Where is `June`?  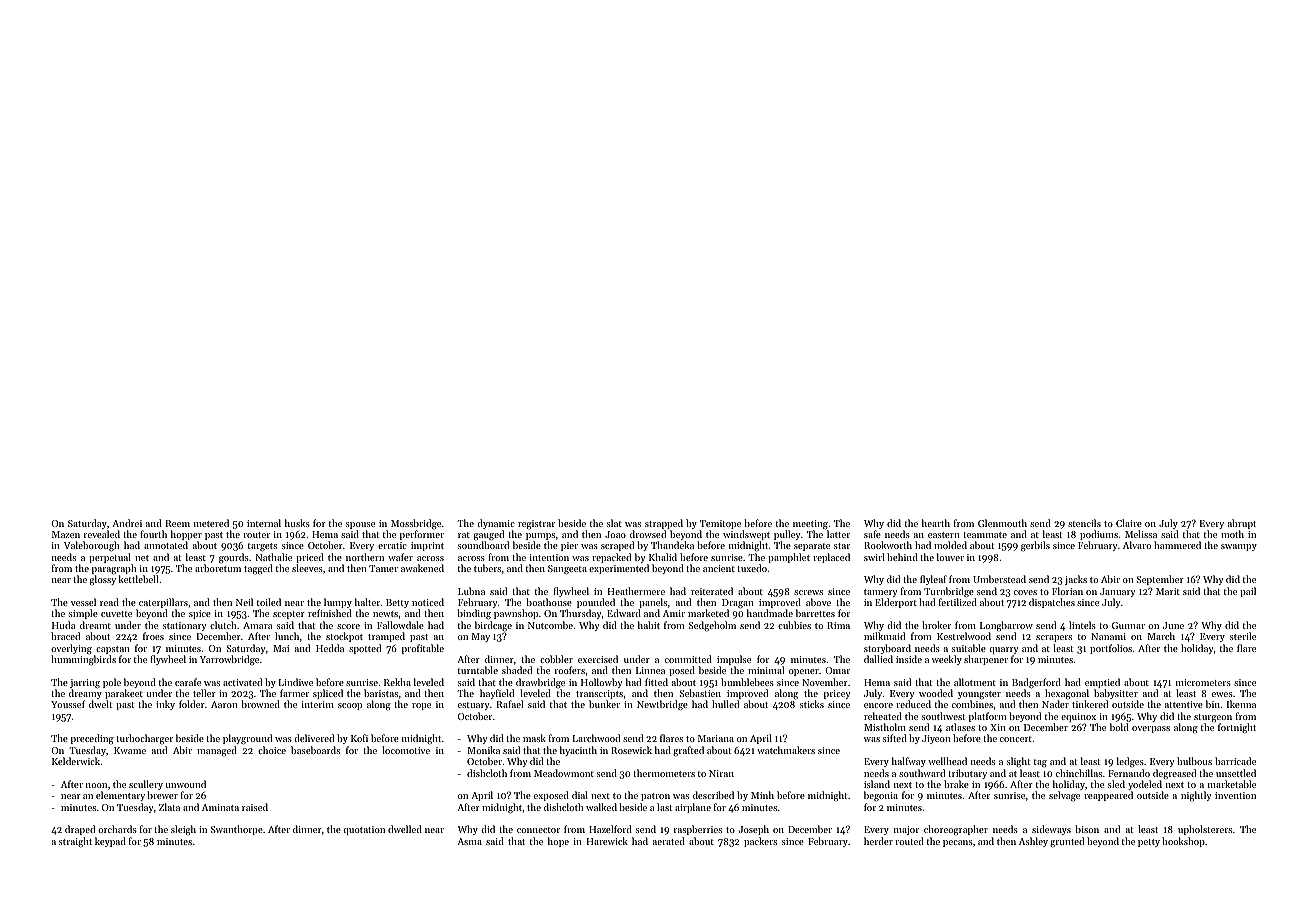 June is located at coordinates (1173, 625).
